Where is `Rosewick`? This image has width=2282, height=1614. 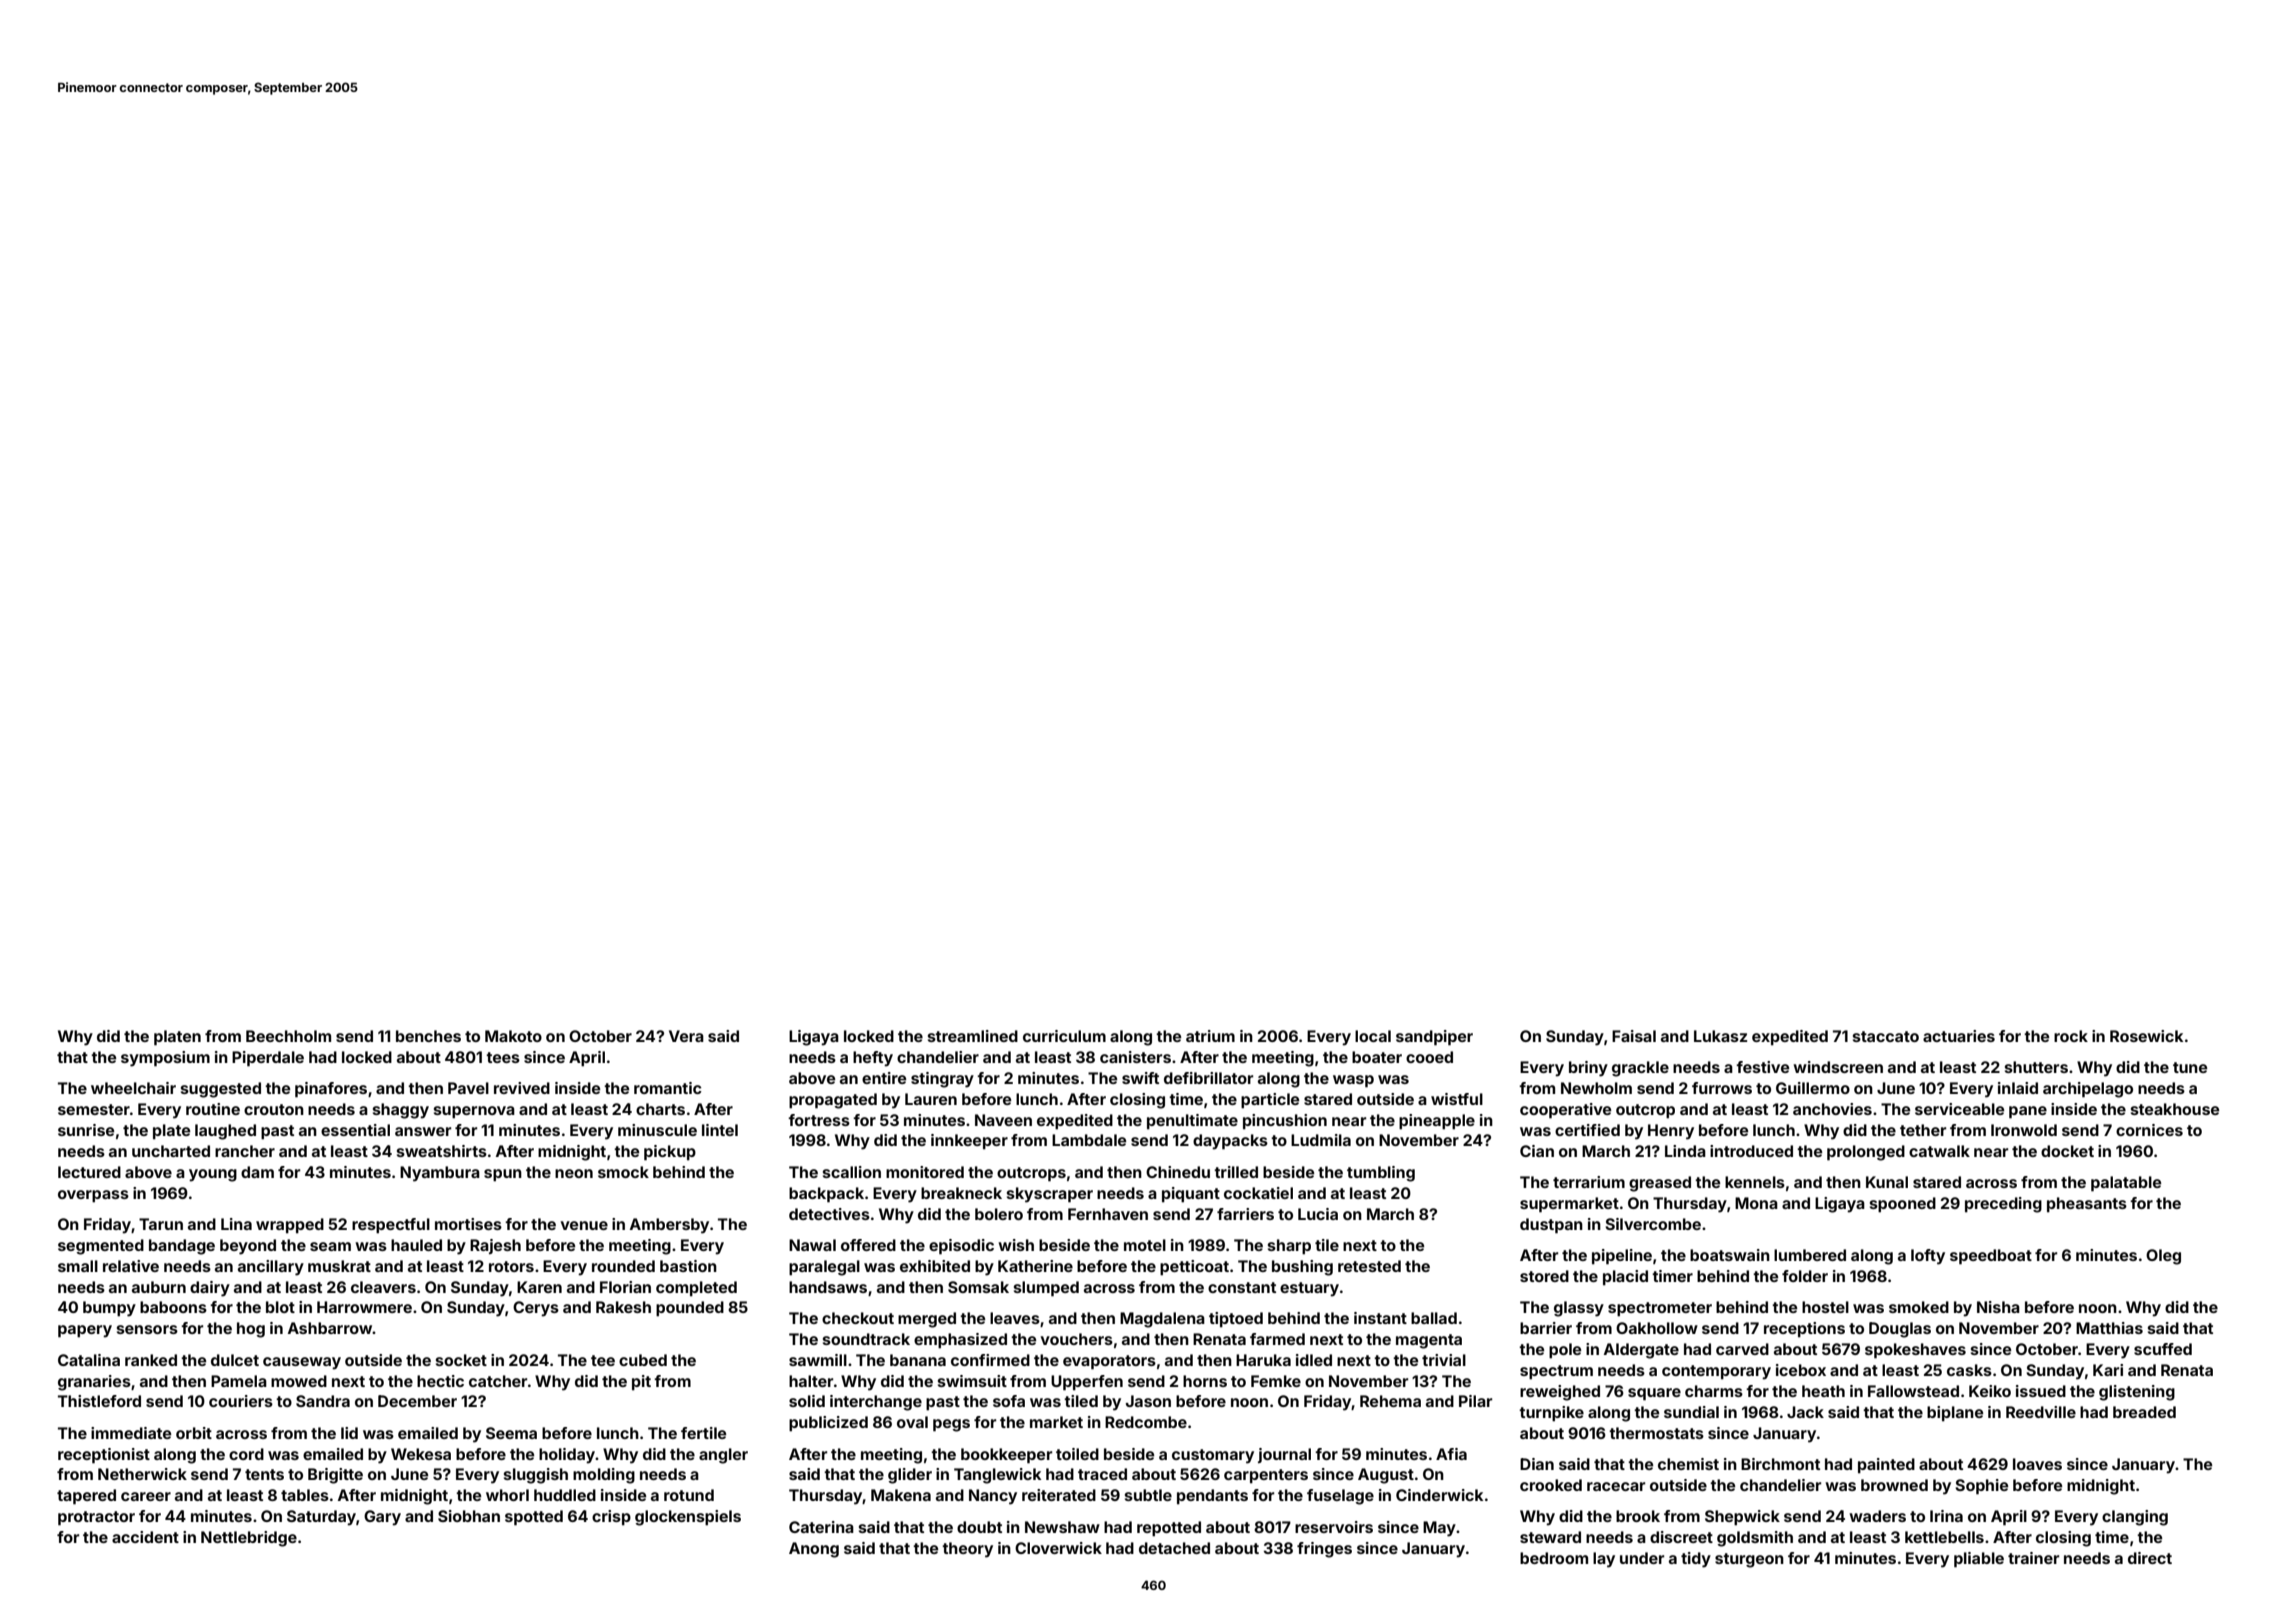
Rosewick is located at coordinates (2146, 1036).
